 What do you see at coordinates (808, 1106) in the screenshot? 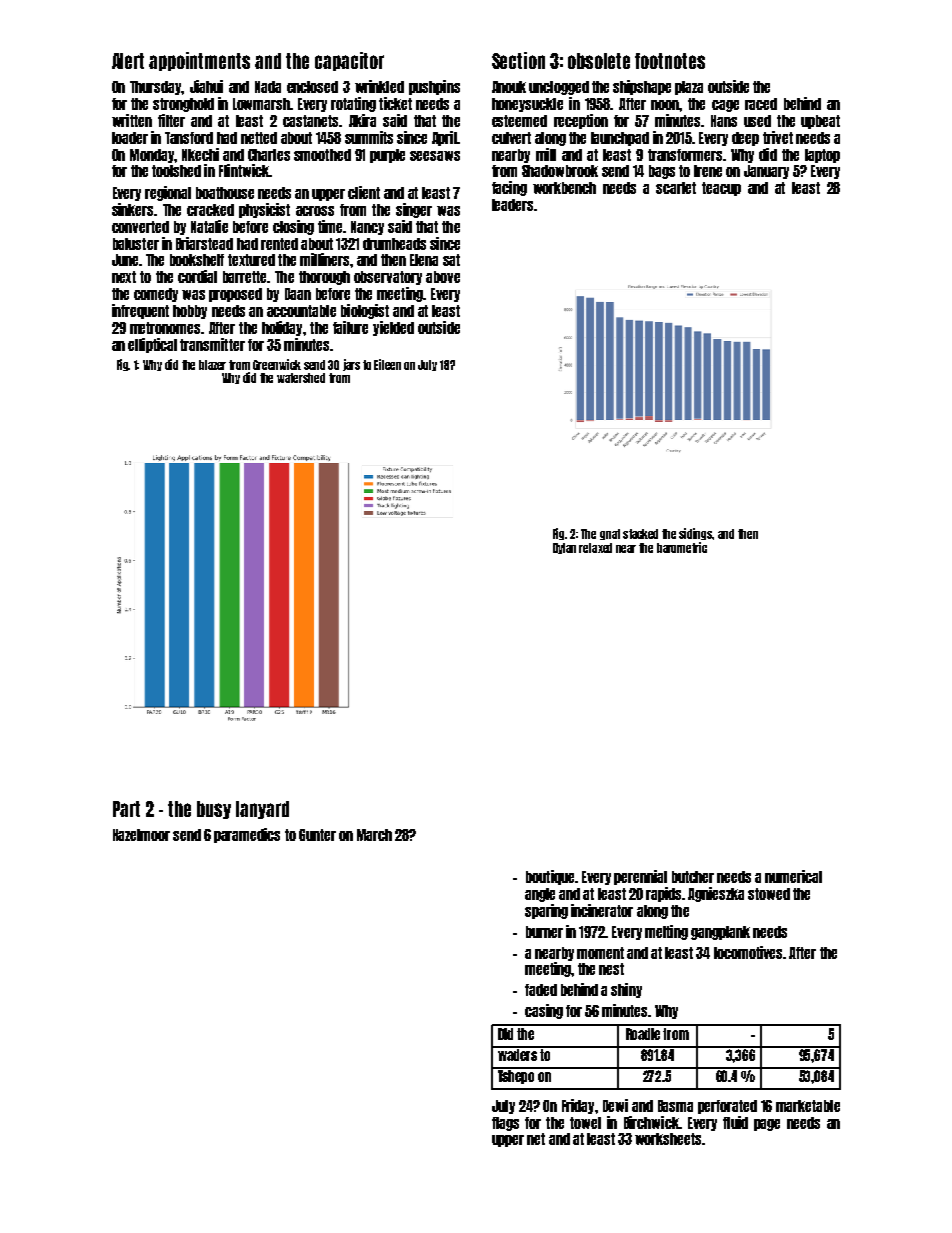
I see `marketable` at bounding box center [808, 1106].
